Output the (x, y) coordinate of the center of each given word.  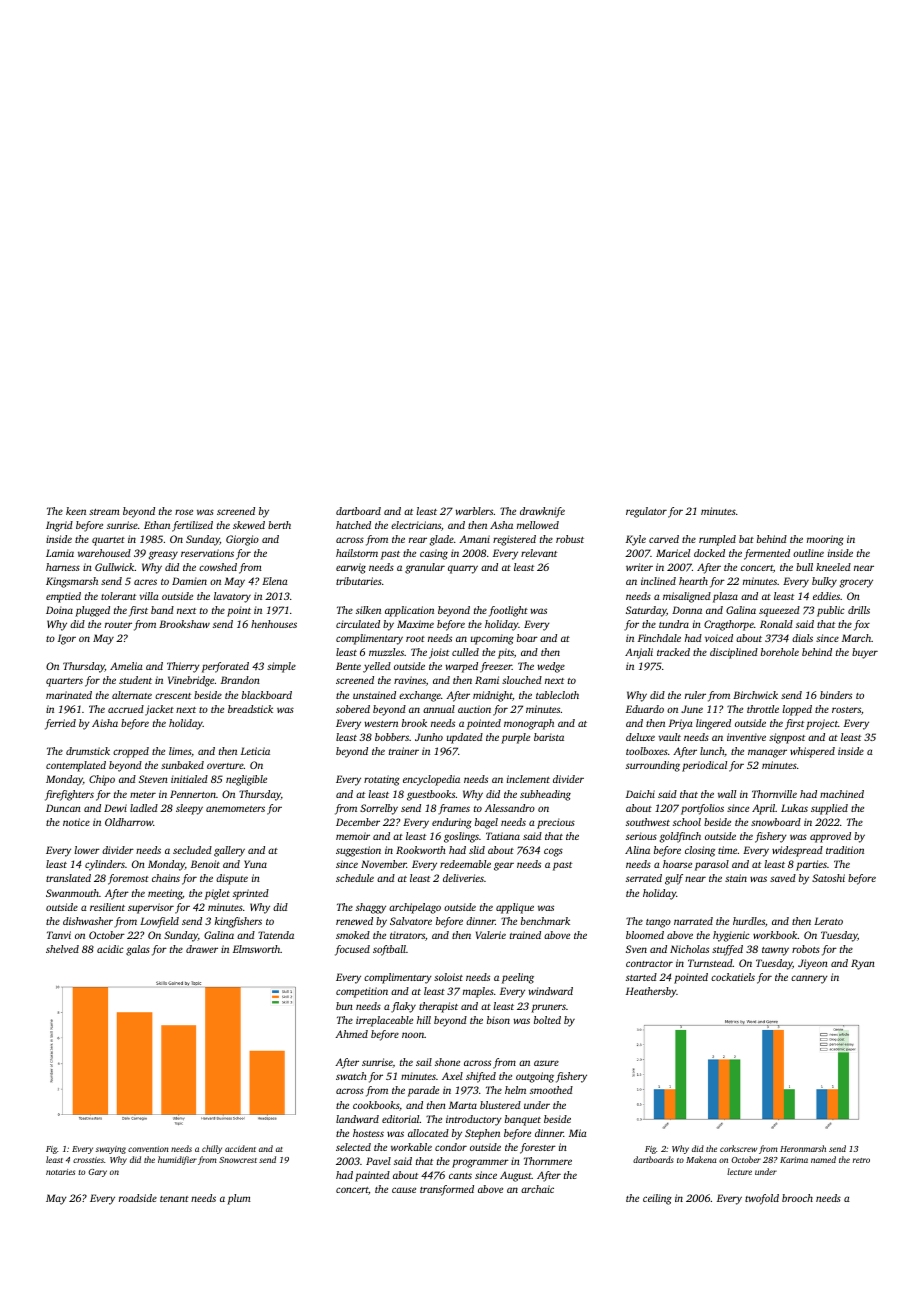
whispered (812, 752)
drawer (202, 949)
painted (372, 1176)
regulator (646, 512)
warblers (474, 511)
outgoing (535, 1077)
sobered (353, 709)
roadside (138, 1198)
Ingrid (59, 526)
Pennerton (193, 794)
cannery (809, 979)
